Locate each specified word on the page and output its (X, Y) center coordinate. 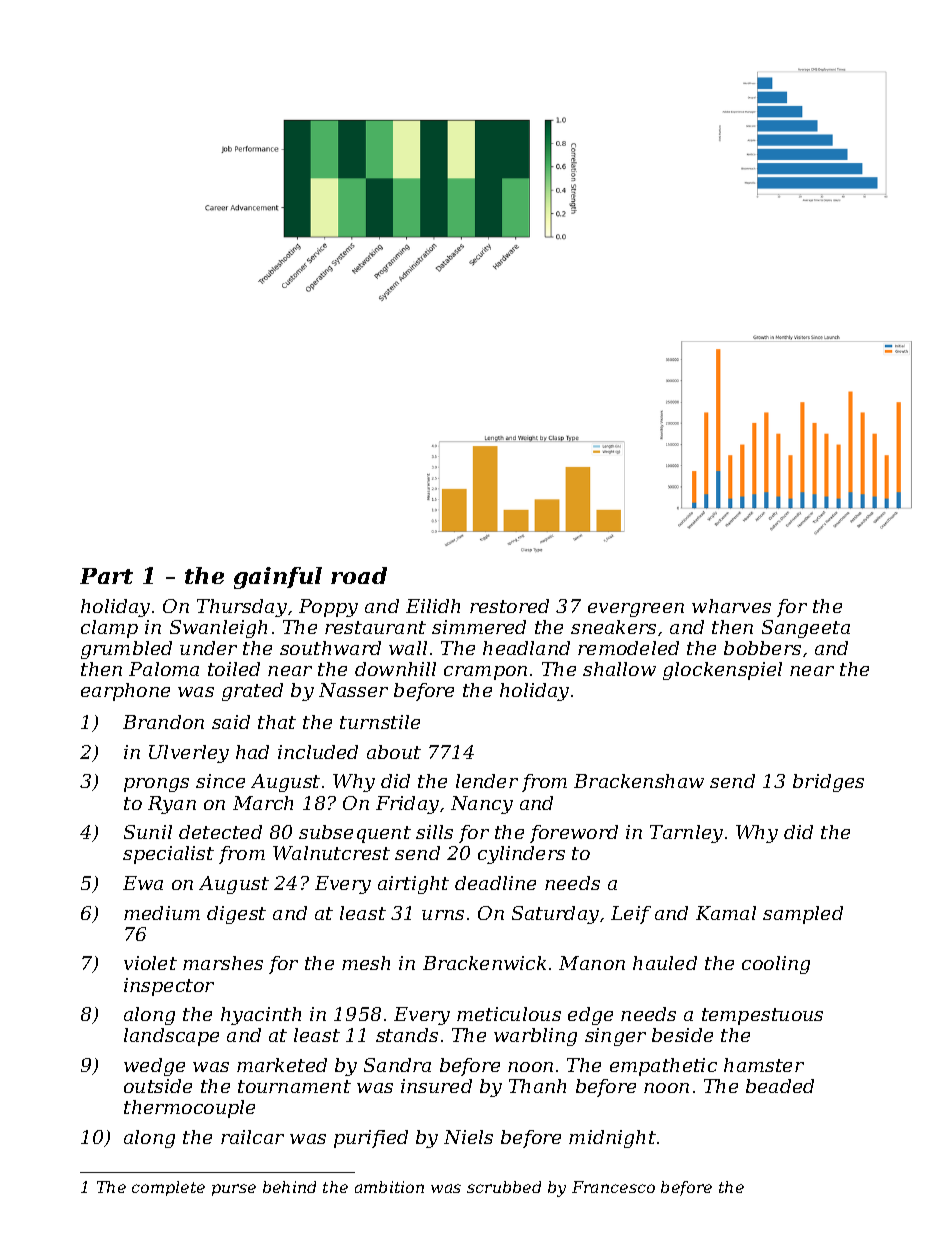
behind (289, 1187)
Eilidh (433, 606)
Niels (468, 1137)
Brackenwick (484, 963)
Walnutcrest (331, 853)
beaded (780, 1086)
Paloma (164, 669)
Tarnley (686, 834)
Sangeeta (806, 629)
